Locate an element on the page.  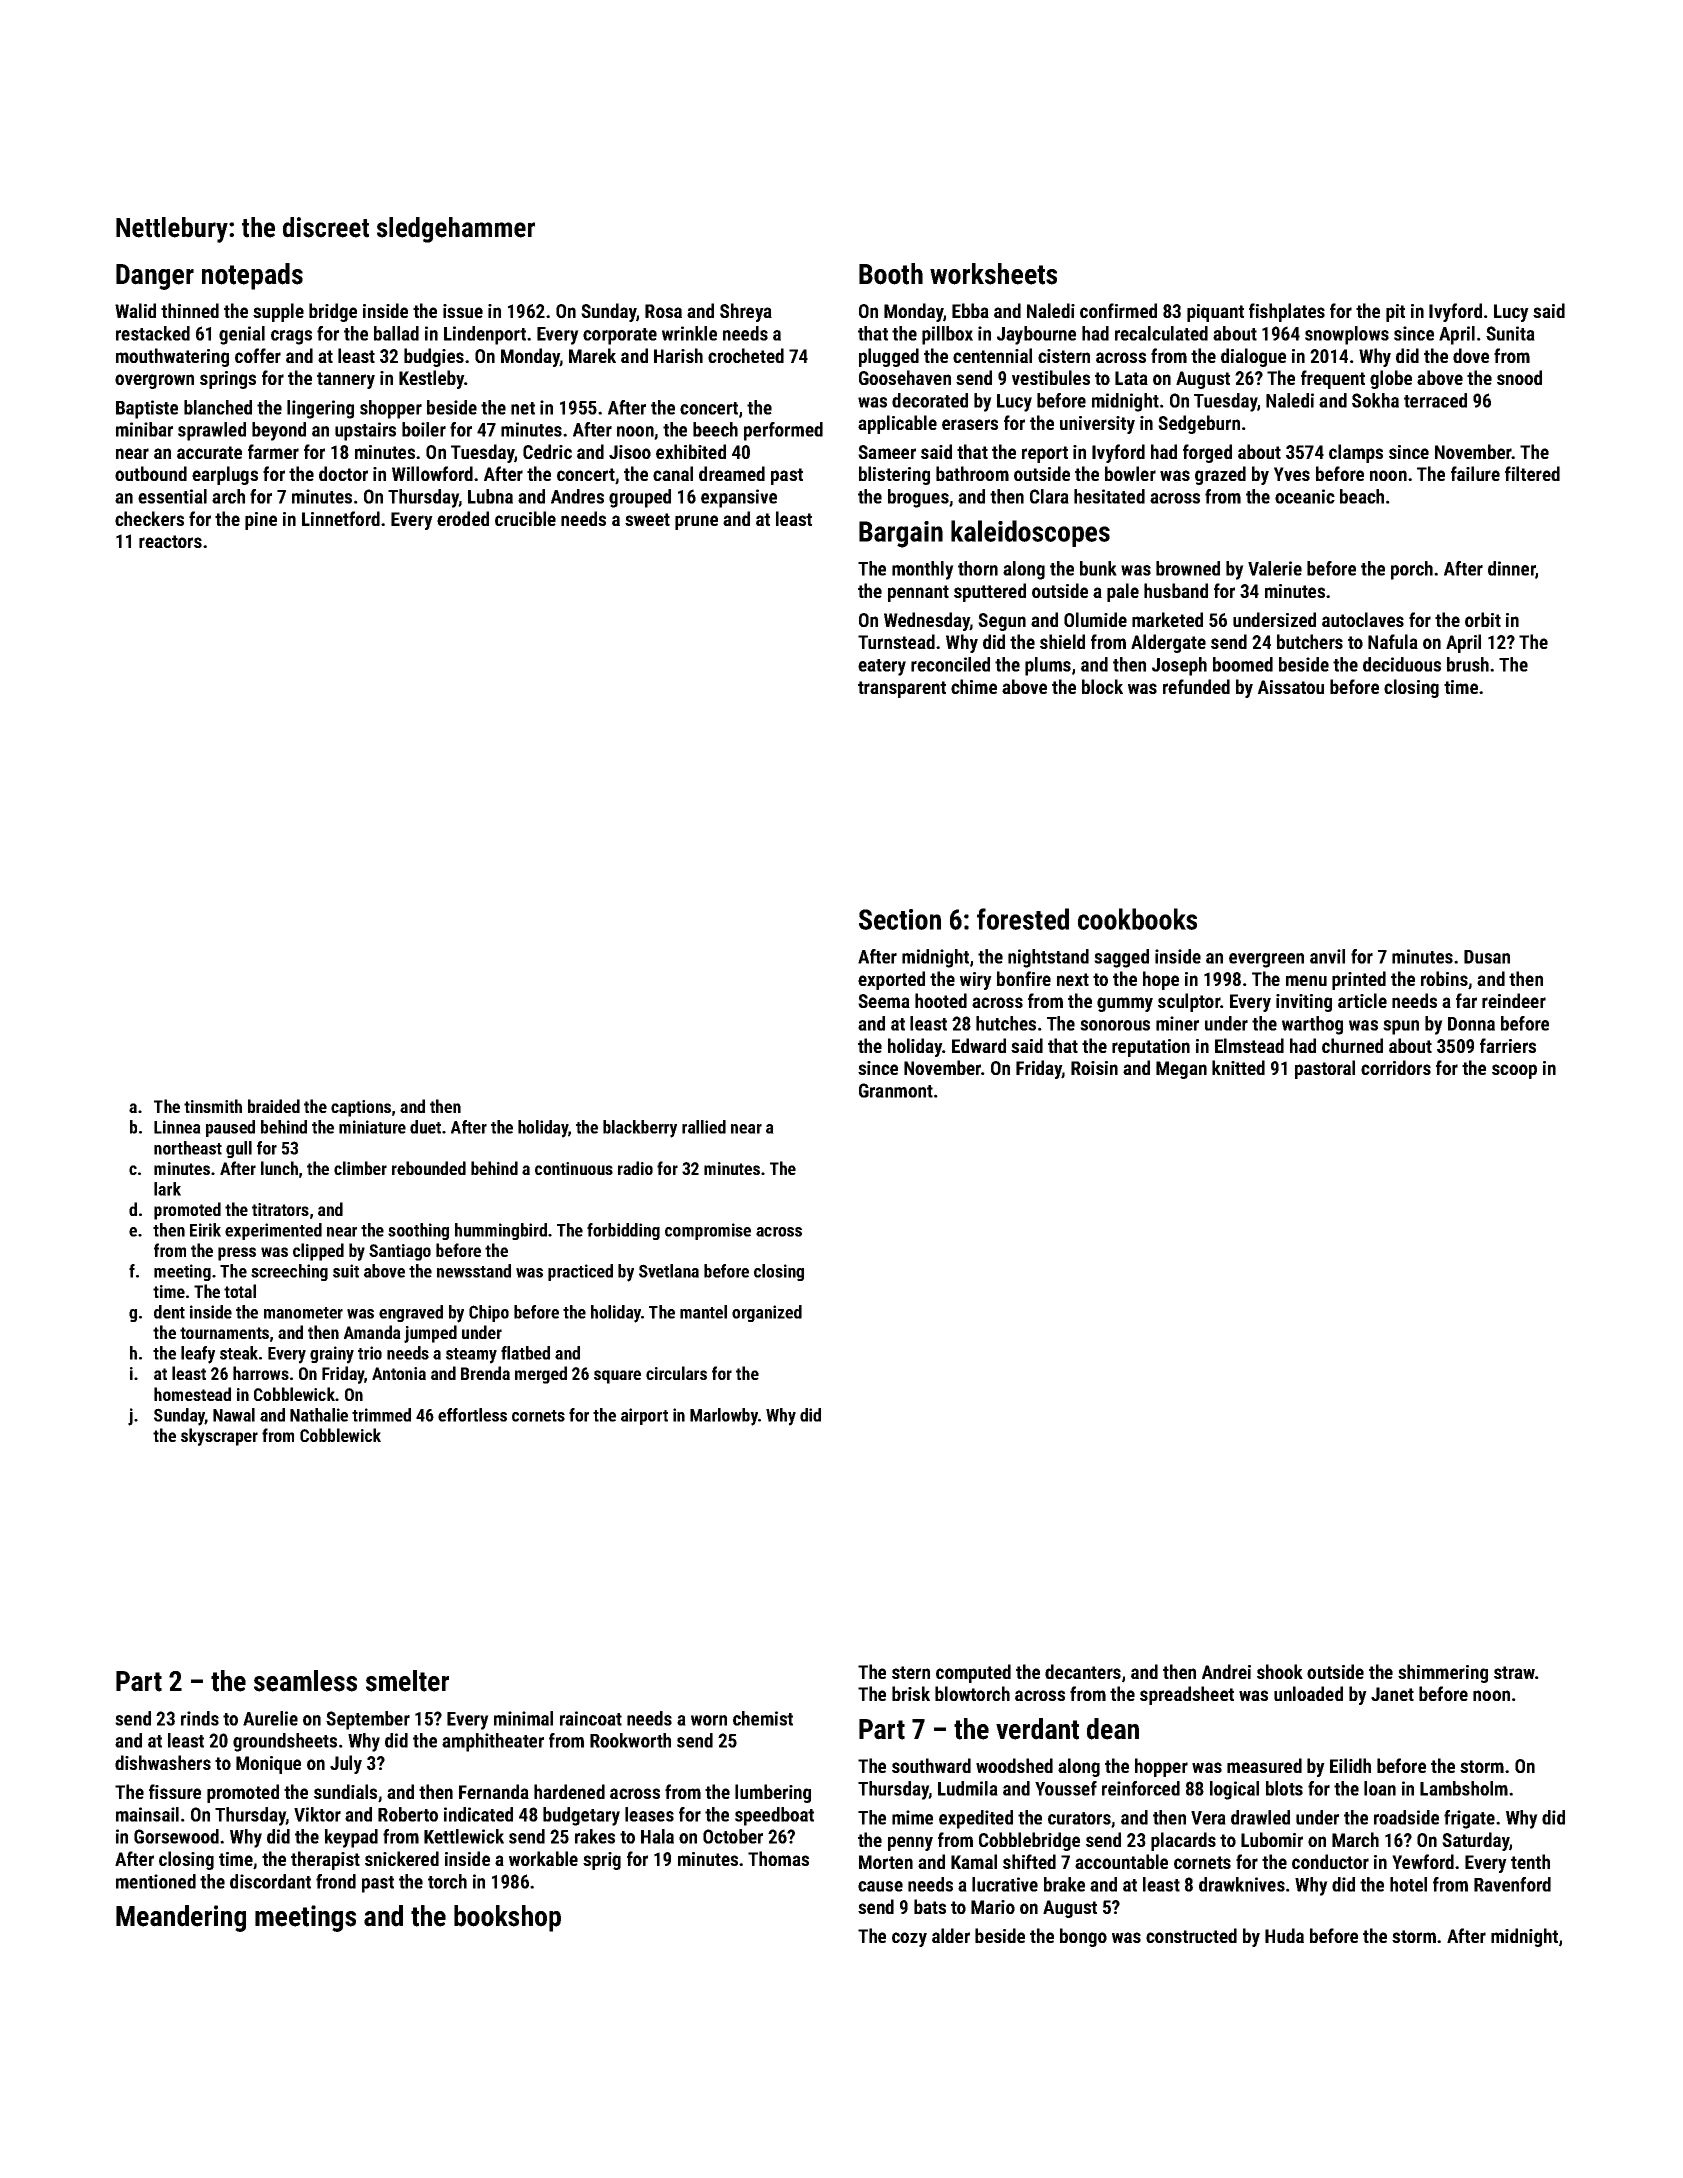
overgrown is located at coordinates (154, 381).
